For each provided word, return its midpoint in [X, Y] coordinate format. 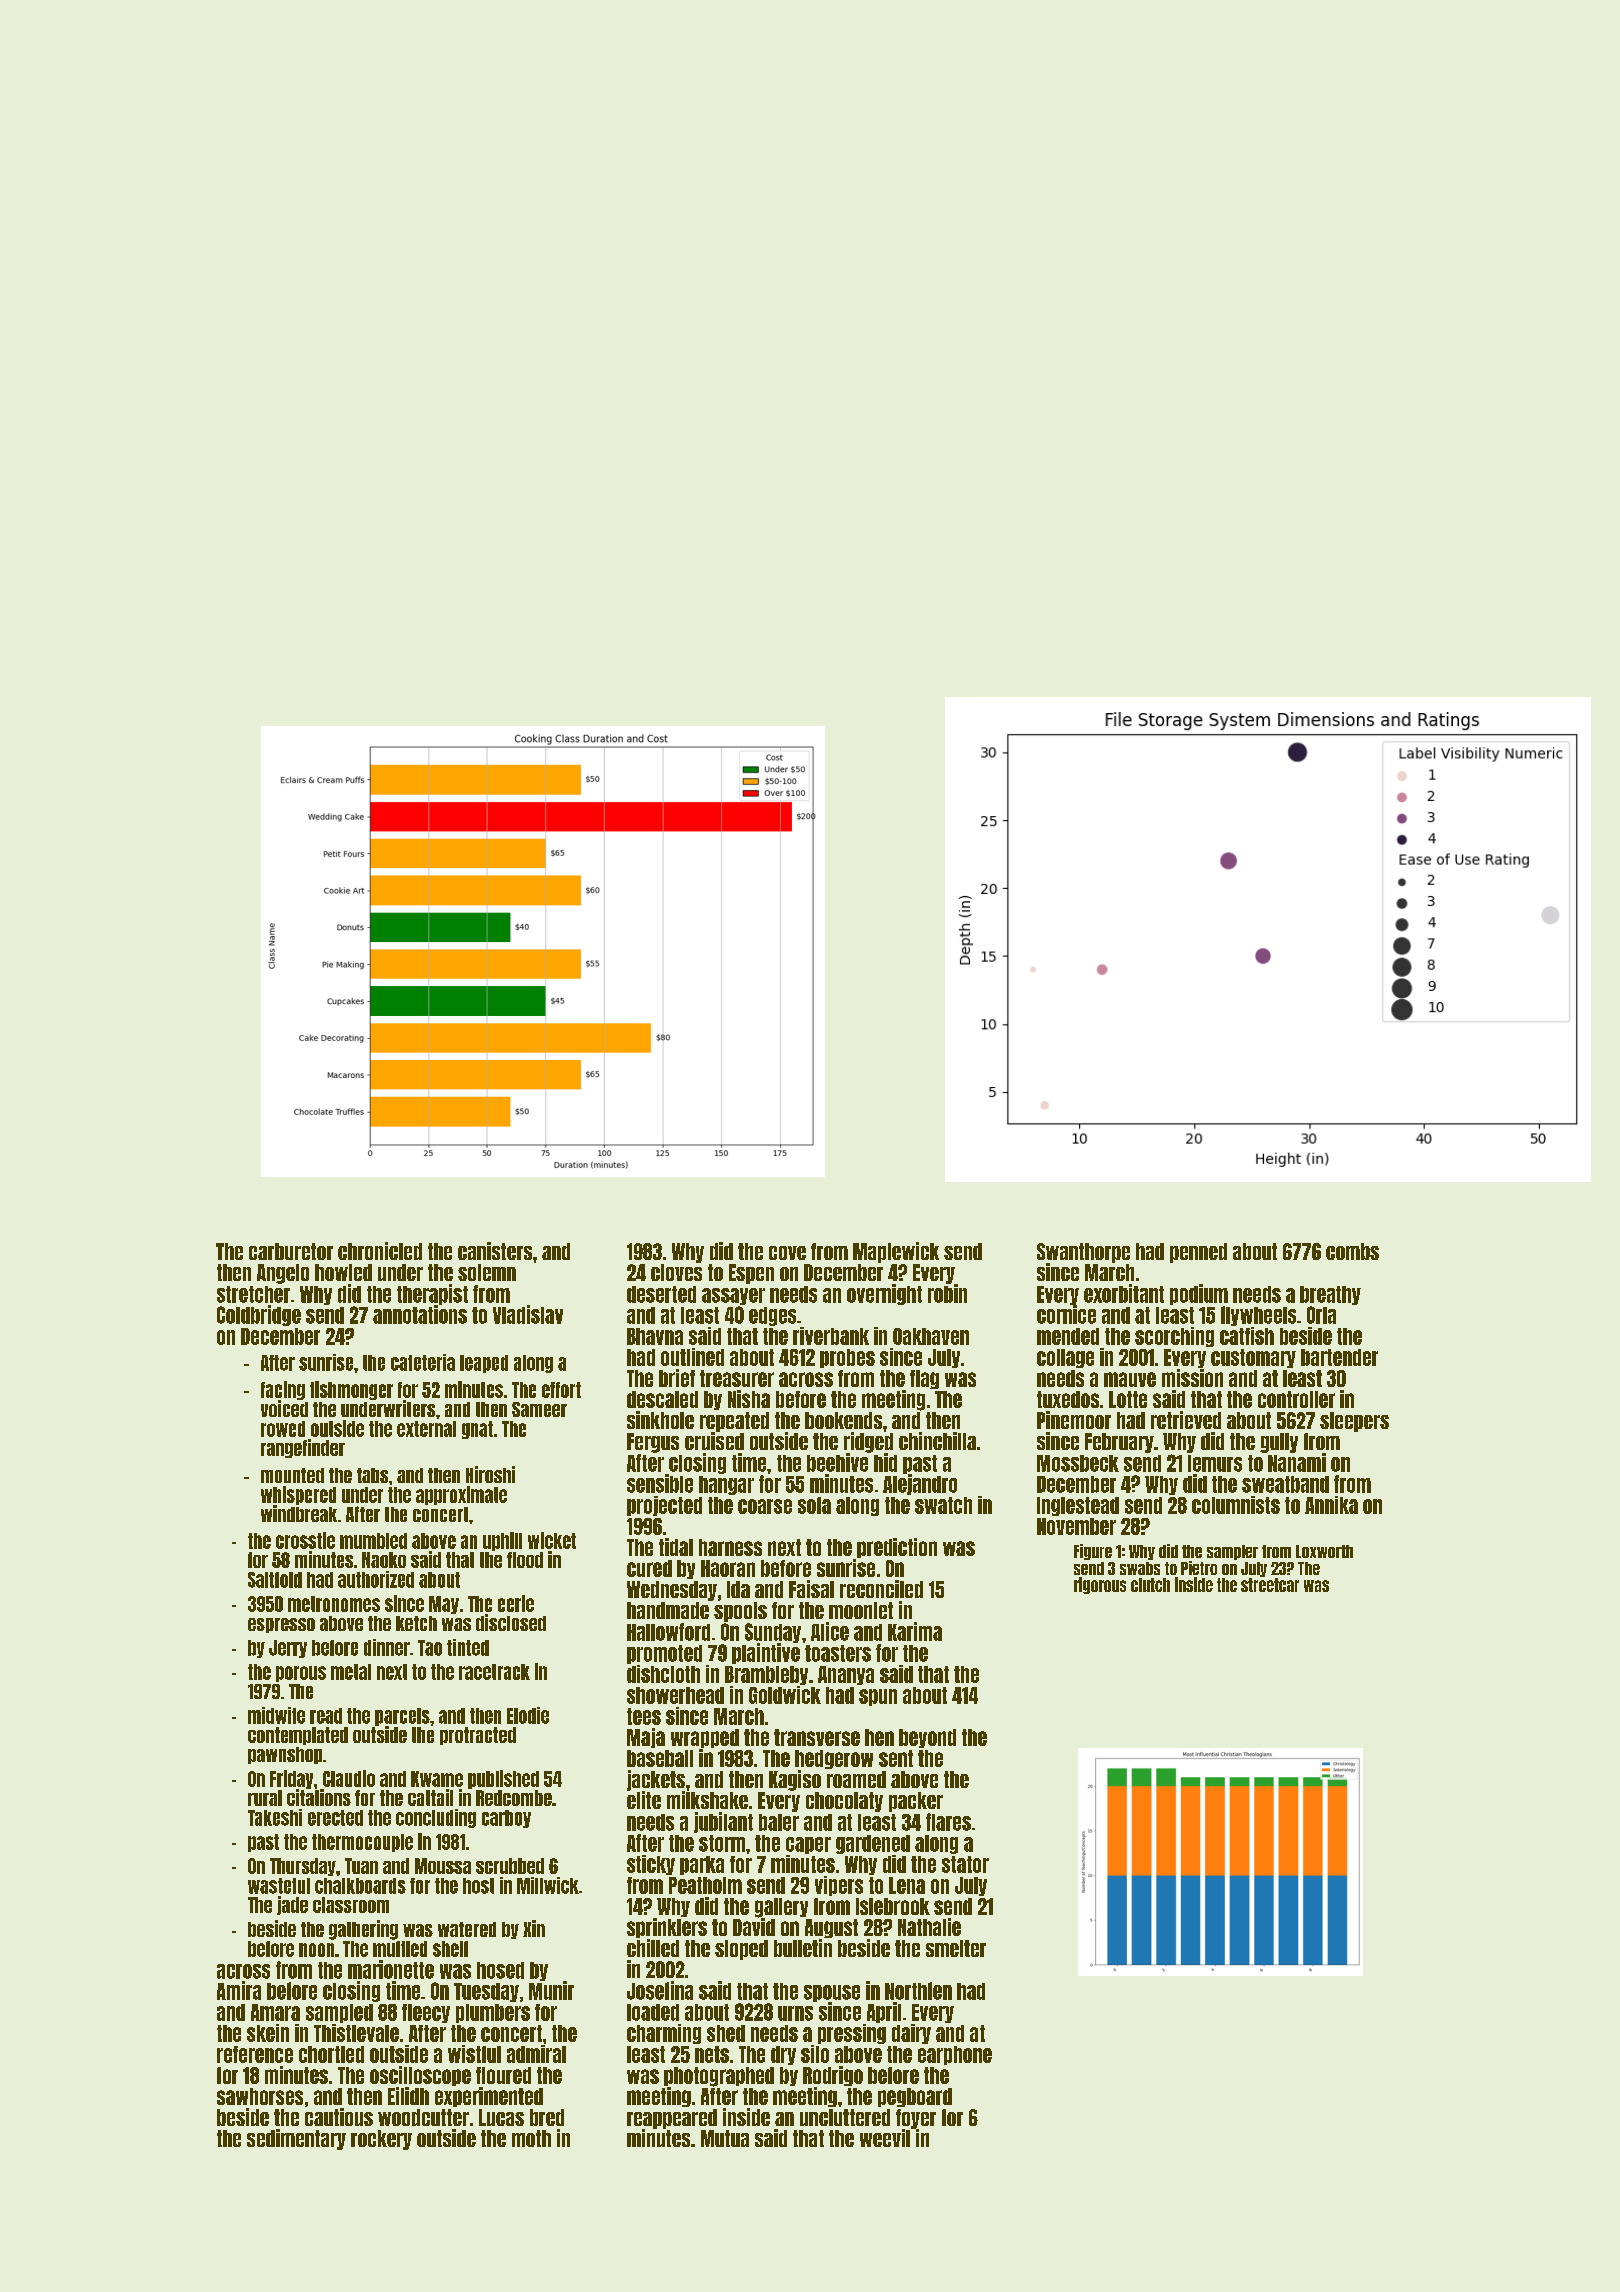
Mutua [725, 2138]
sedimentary [296, 2139]
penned [1198, 1253]
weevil [885, 2138]
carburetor [291, 1251]
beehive [837, 1462]
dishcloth [663, 1674]
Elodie [528, 1715]
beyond [927, 1738]
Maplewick [896, 1252]
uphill [502, 1541]
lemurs [1215, 1463]
